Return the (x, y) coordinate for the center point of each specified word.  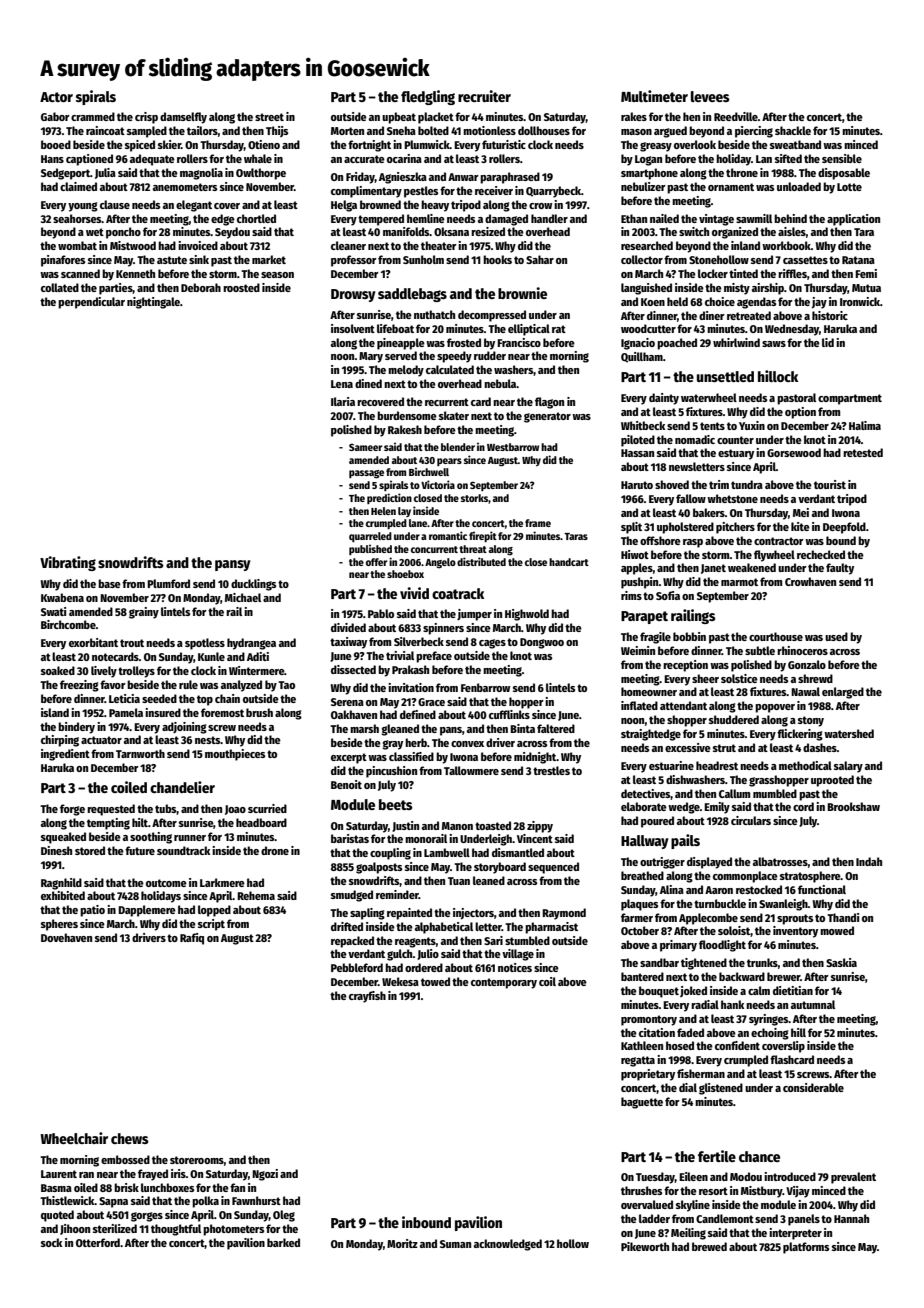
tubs (166, 809)
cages (492, 644)
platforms (806, 1248)
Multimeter (654, 96)
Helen (383, 511)
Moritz (402, 1243)
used (836, 636)
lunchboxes (167, 1187)
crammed (93, 116)
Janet (713, 569)
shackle (793, 130)
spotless (205, 644)
